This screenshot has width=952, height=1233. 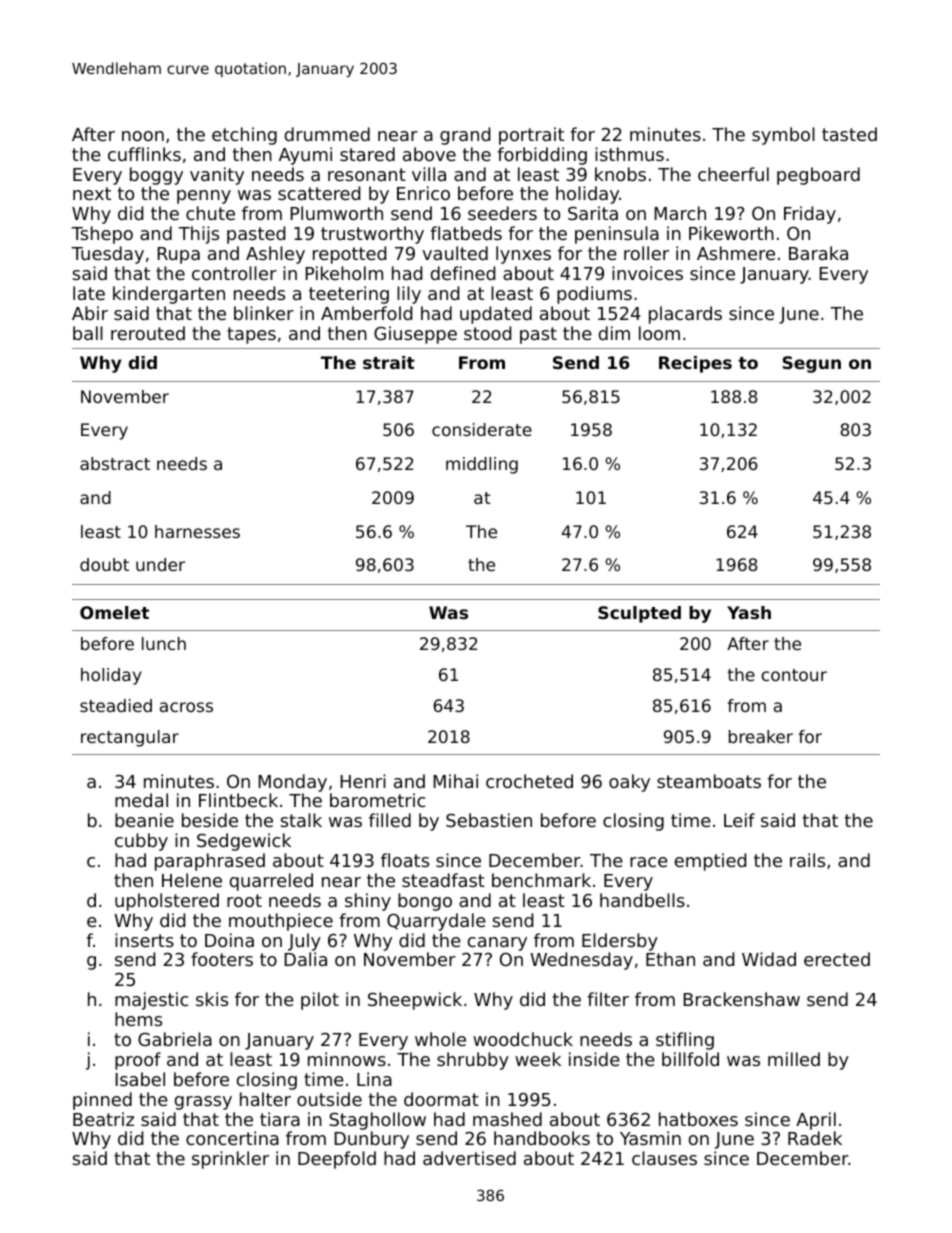 What do you see at coordinates (275, 255) in the screenshot?
I see `Ashley` at bounding box center [275, 255].
